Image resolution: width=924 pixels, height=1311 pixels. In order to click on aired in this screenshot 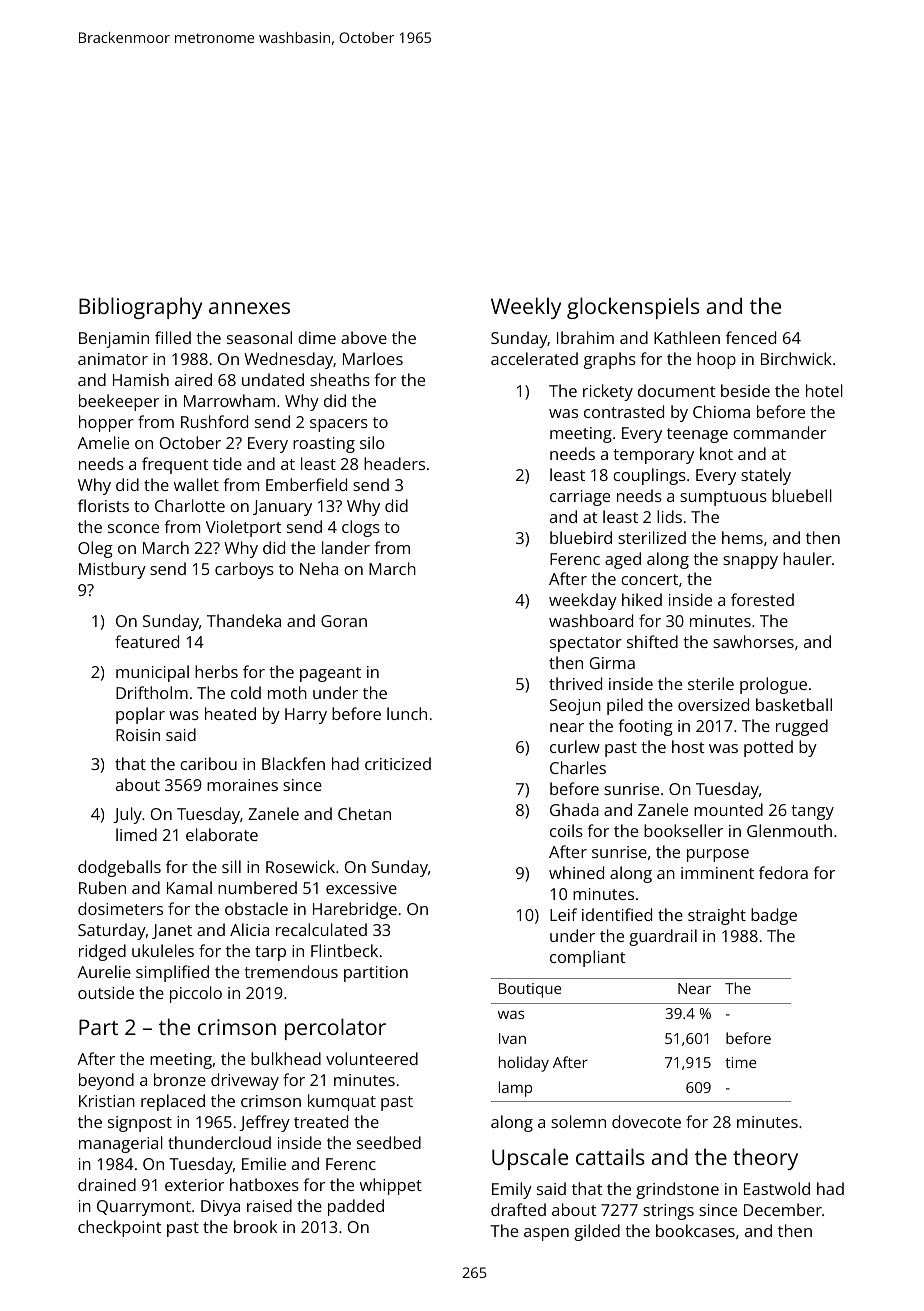, I will do `click(193, 379)`.
